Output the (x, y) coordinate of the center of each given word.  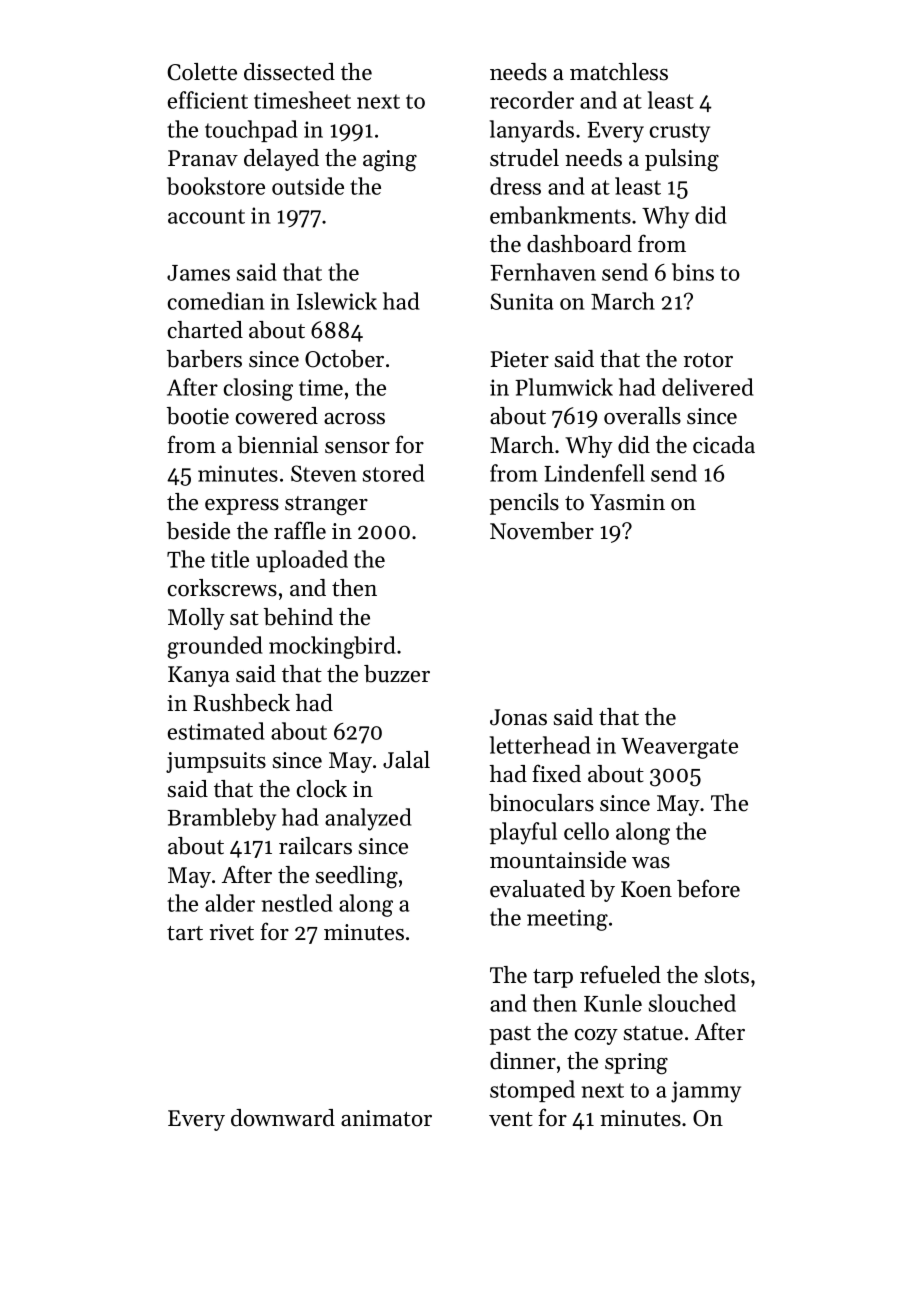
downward (283, 1118)
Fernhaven (543, 272)
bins (693, 272)
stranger (326, 506)
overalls (642, 416)
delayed (281, 160)
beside (198, 531)
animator (386, 1118)
